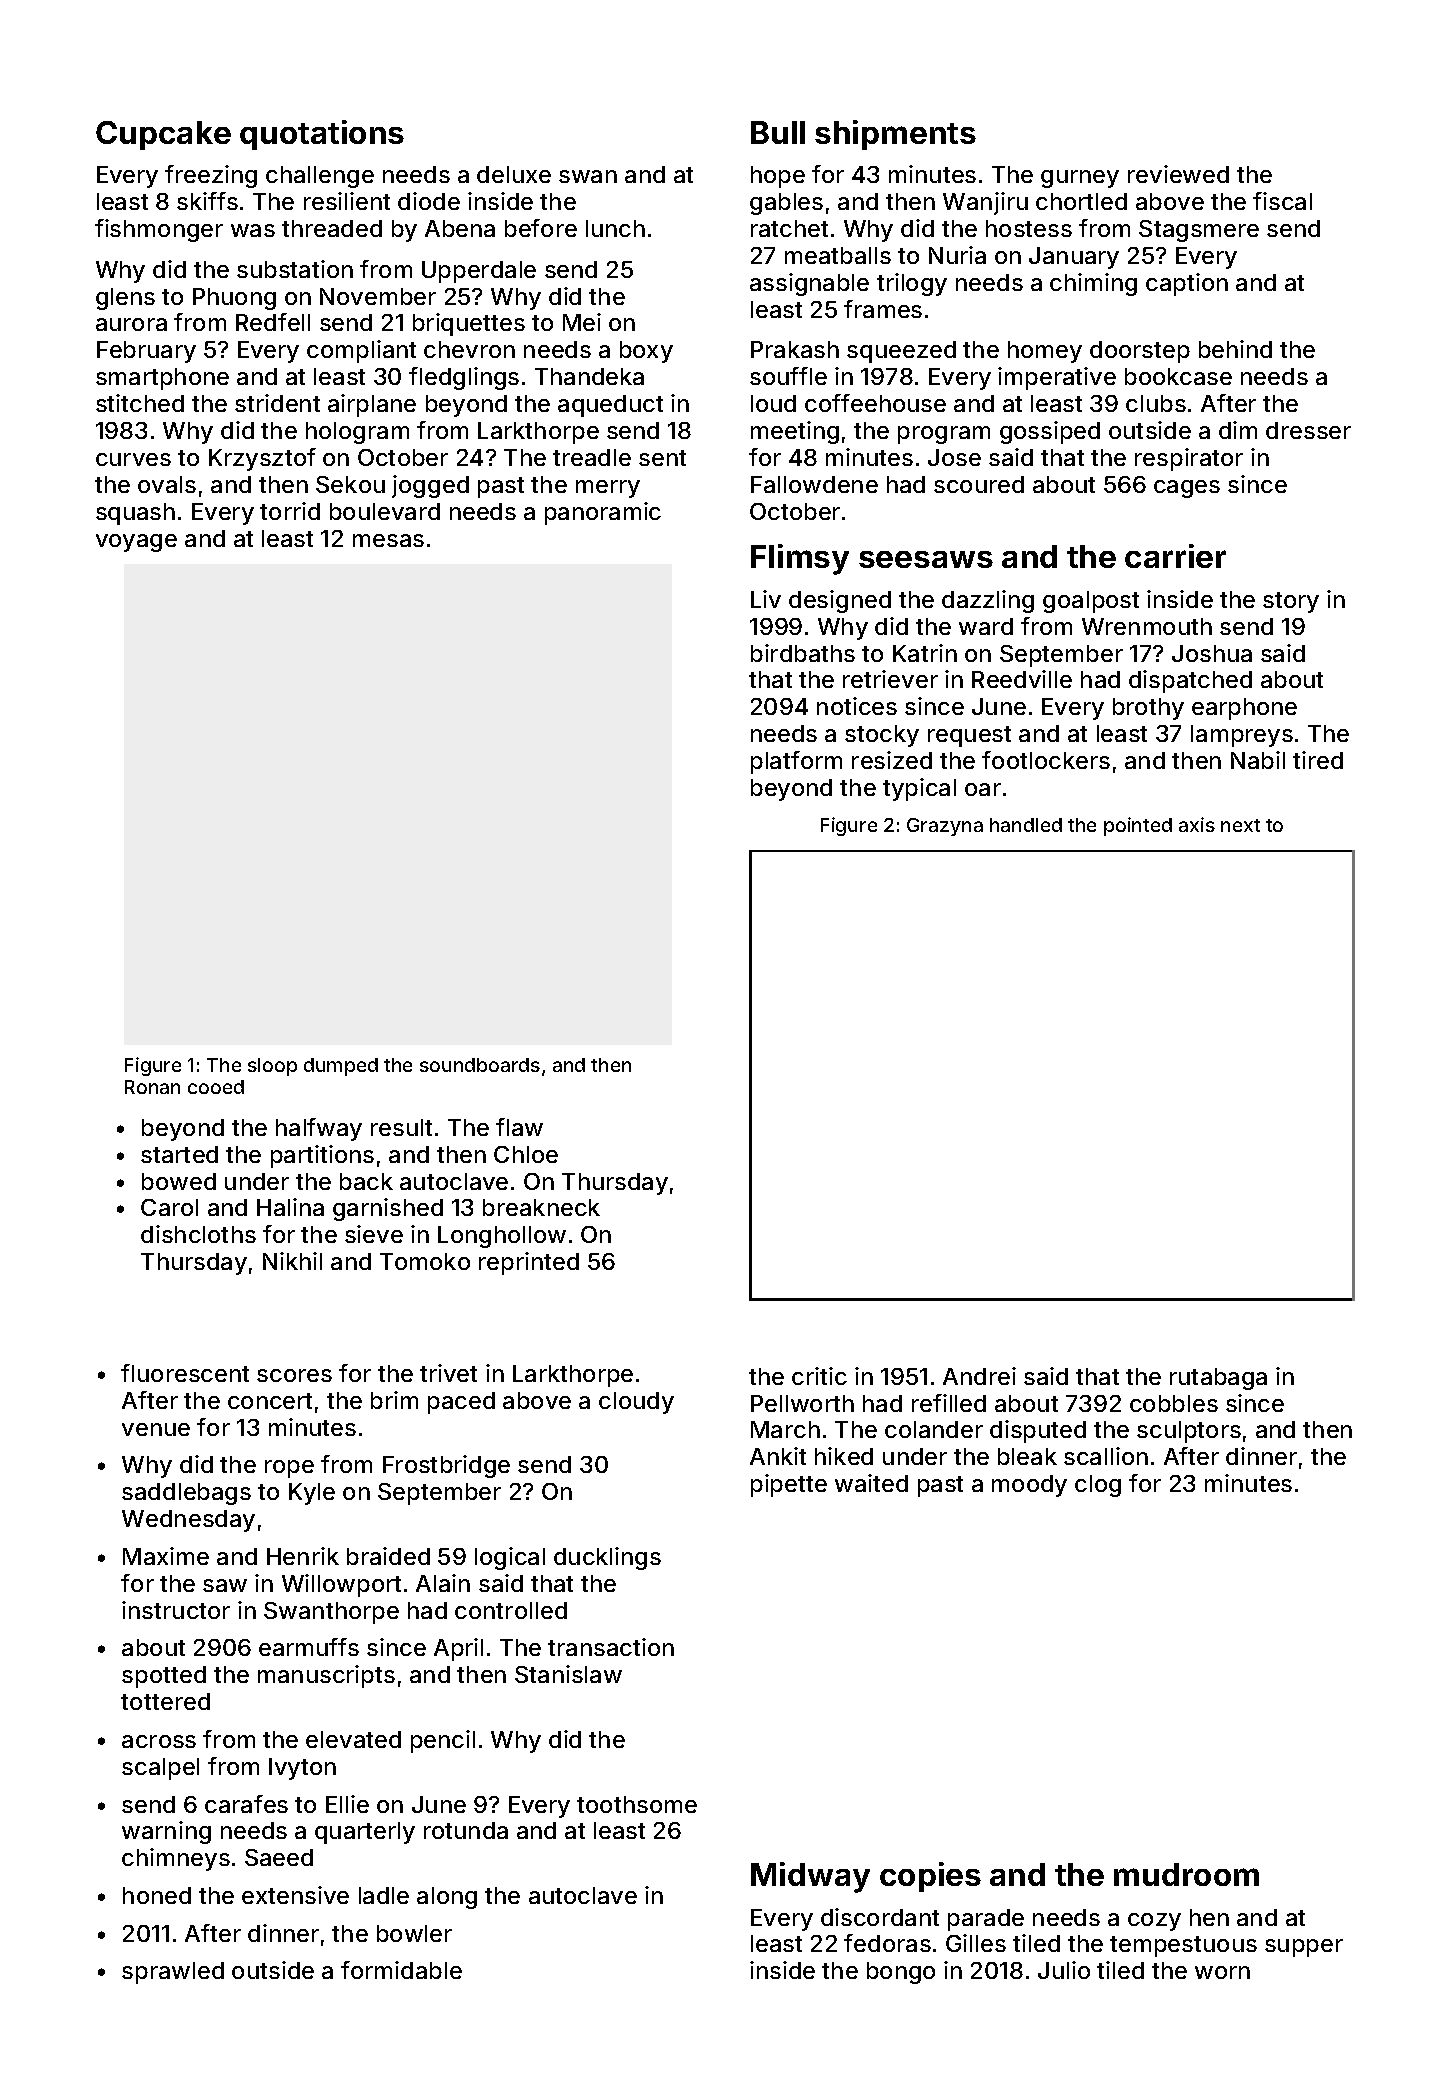  Describe the element at coordinates (322, 135) in the document. I see `quotations` at that location.
